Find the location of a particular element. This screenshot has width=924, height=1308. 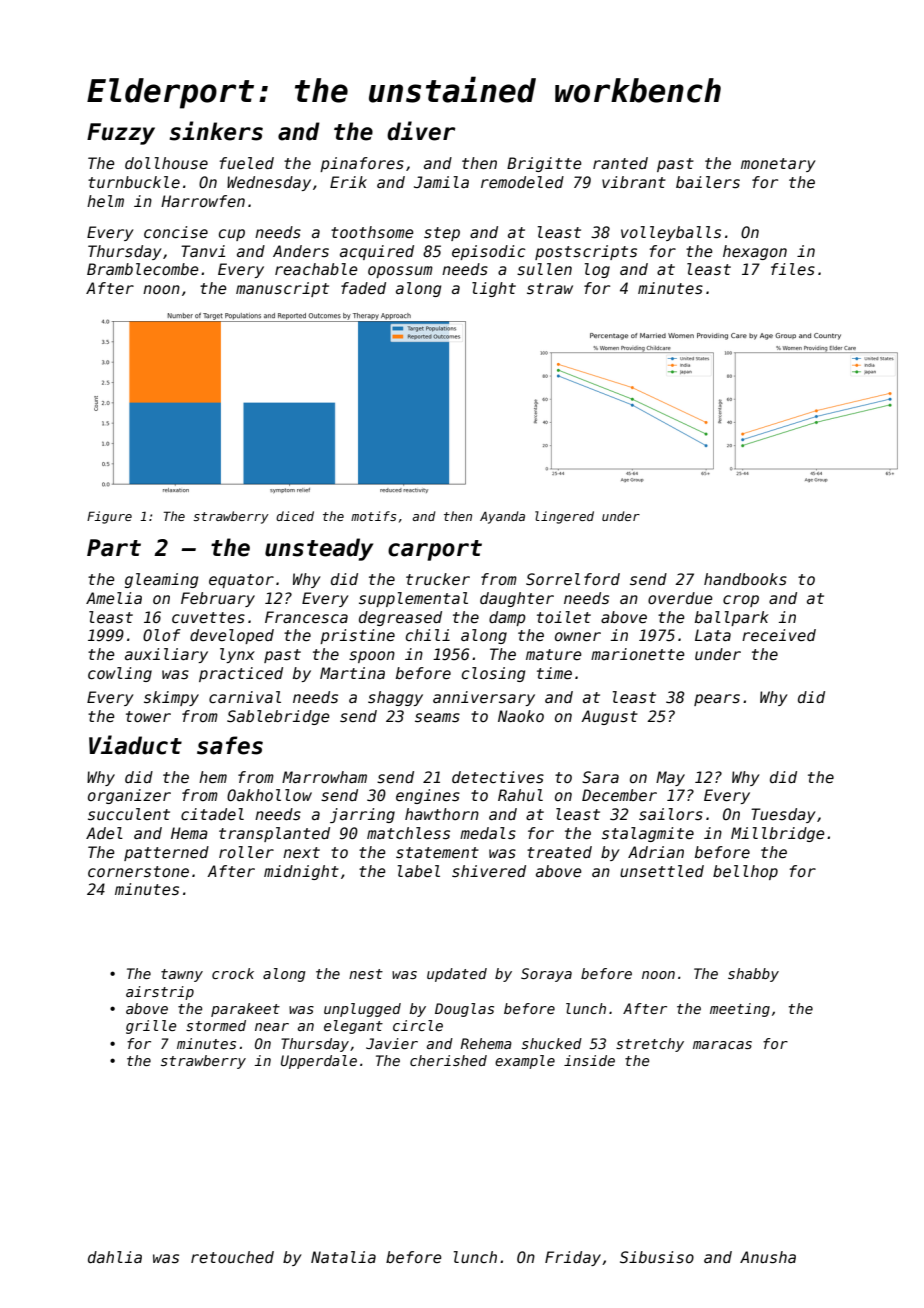

bailers is located at coordinates (708, 182).
